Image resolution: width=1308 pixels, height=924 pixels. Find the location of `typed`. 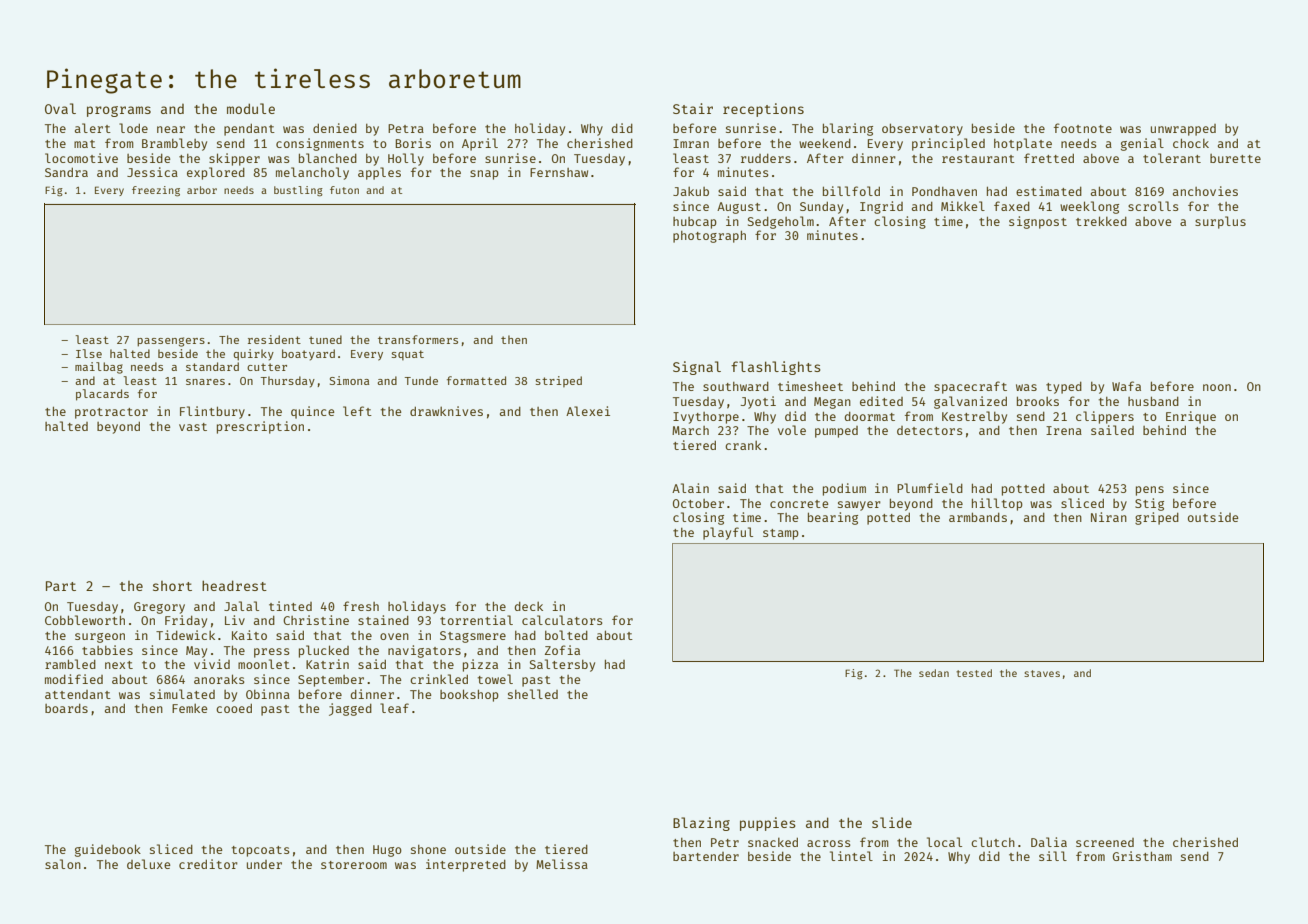

typed is located at coordinates (1064, 388).
